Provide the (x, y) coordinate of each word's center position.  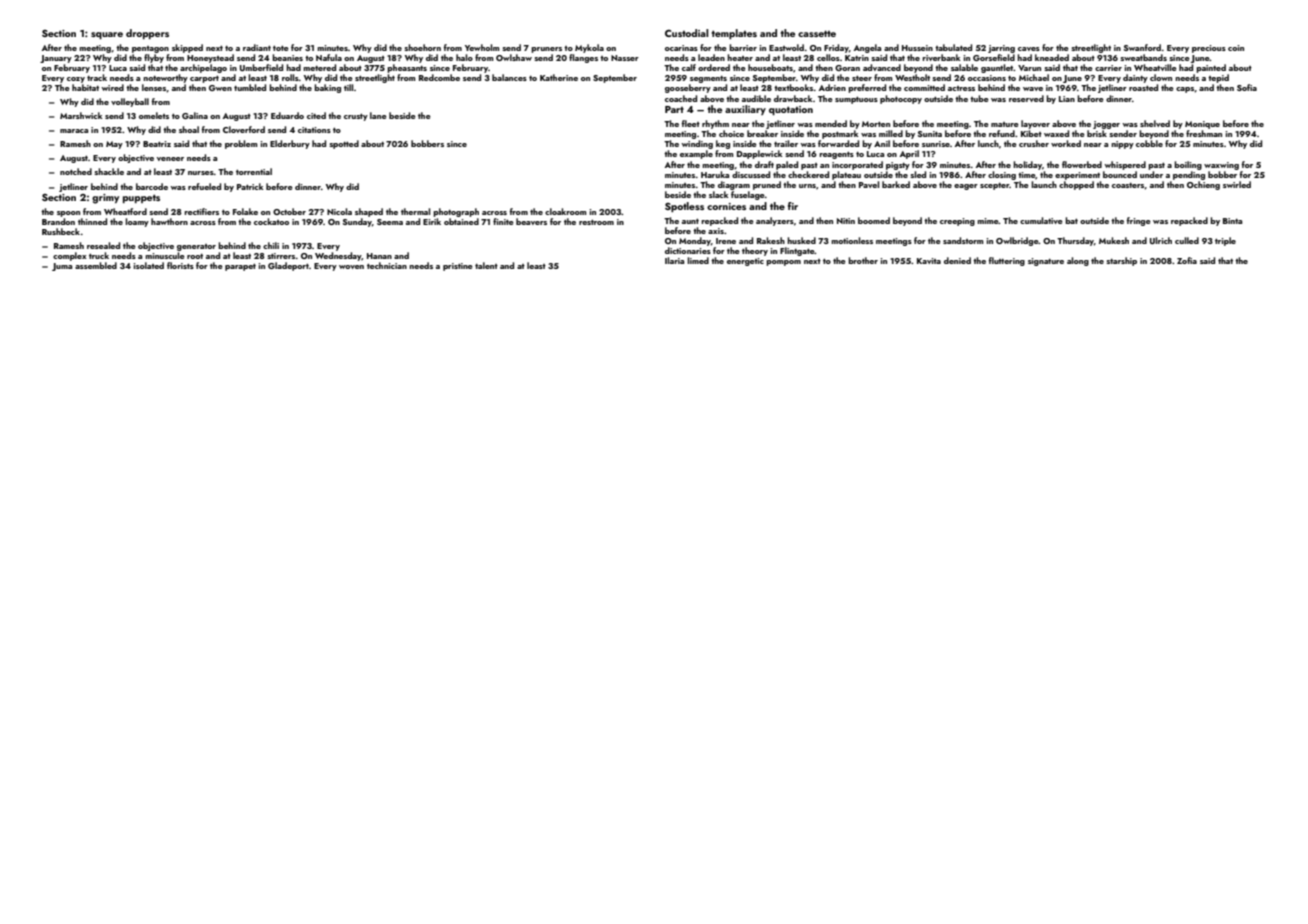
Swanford (1142, 47)
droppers (147, 34)
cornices (726, 206)
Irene (726, 241)
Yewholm (482, 47)
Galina (195, 115)
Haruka (715, 174)
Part (674, 109)
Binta (1232, 221)
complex (70, 256)
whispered (1125, 165)
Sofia (1247, 87)
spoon (68, 214)
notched (76, 171)
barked (896, 184)
